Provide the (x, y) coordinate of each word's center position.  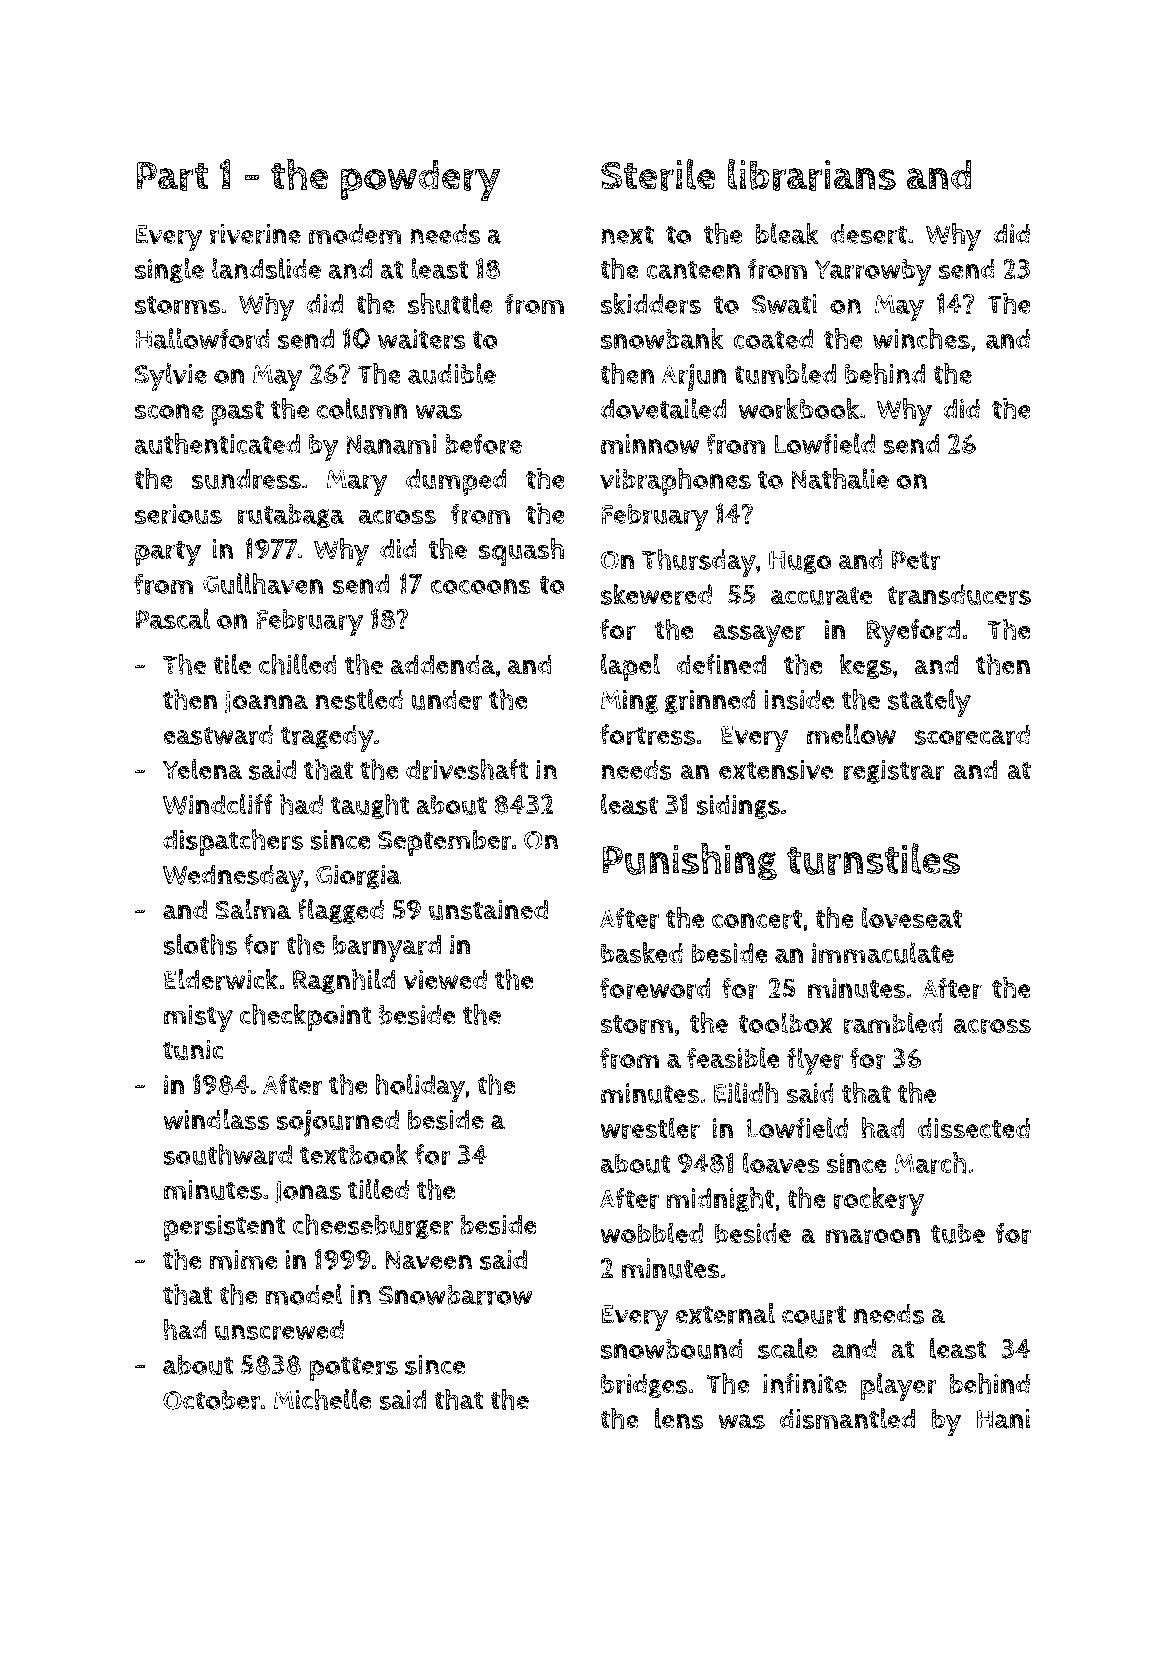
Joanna (266, 702)
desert (869, 234)
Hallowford (202, 339)
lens (679, 1418)
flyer (815, 1061)
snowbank (662, 338)
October (212, 1400)
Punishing (689, 862)
